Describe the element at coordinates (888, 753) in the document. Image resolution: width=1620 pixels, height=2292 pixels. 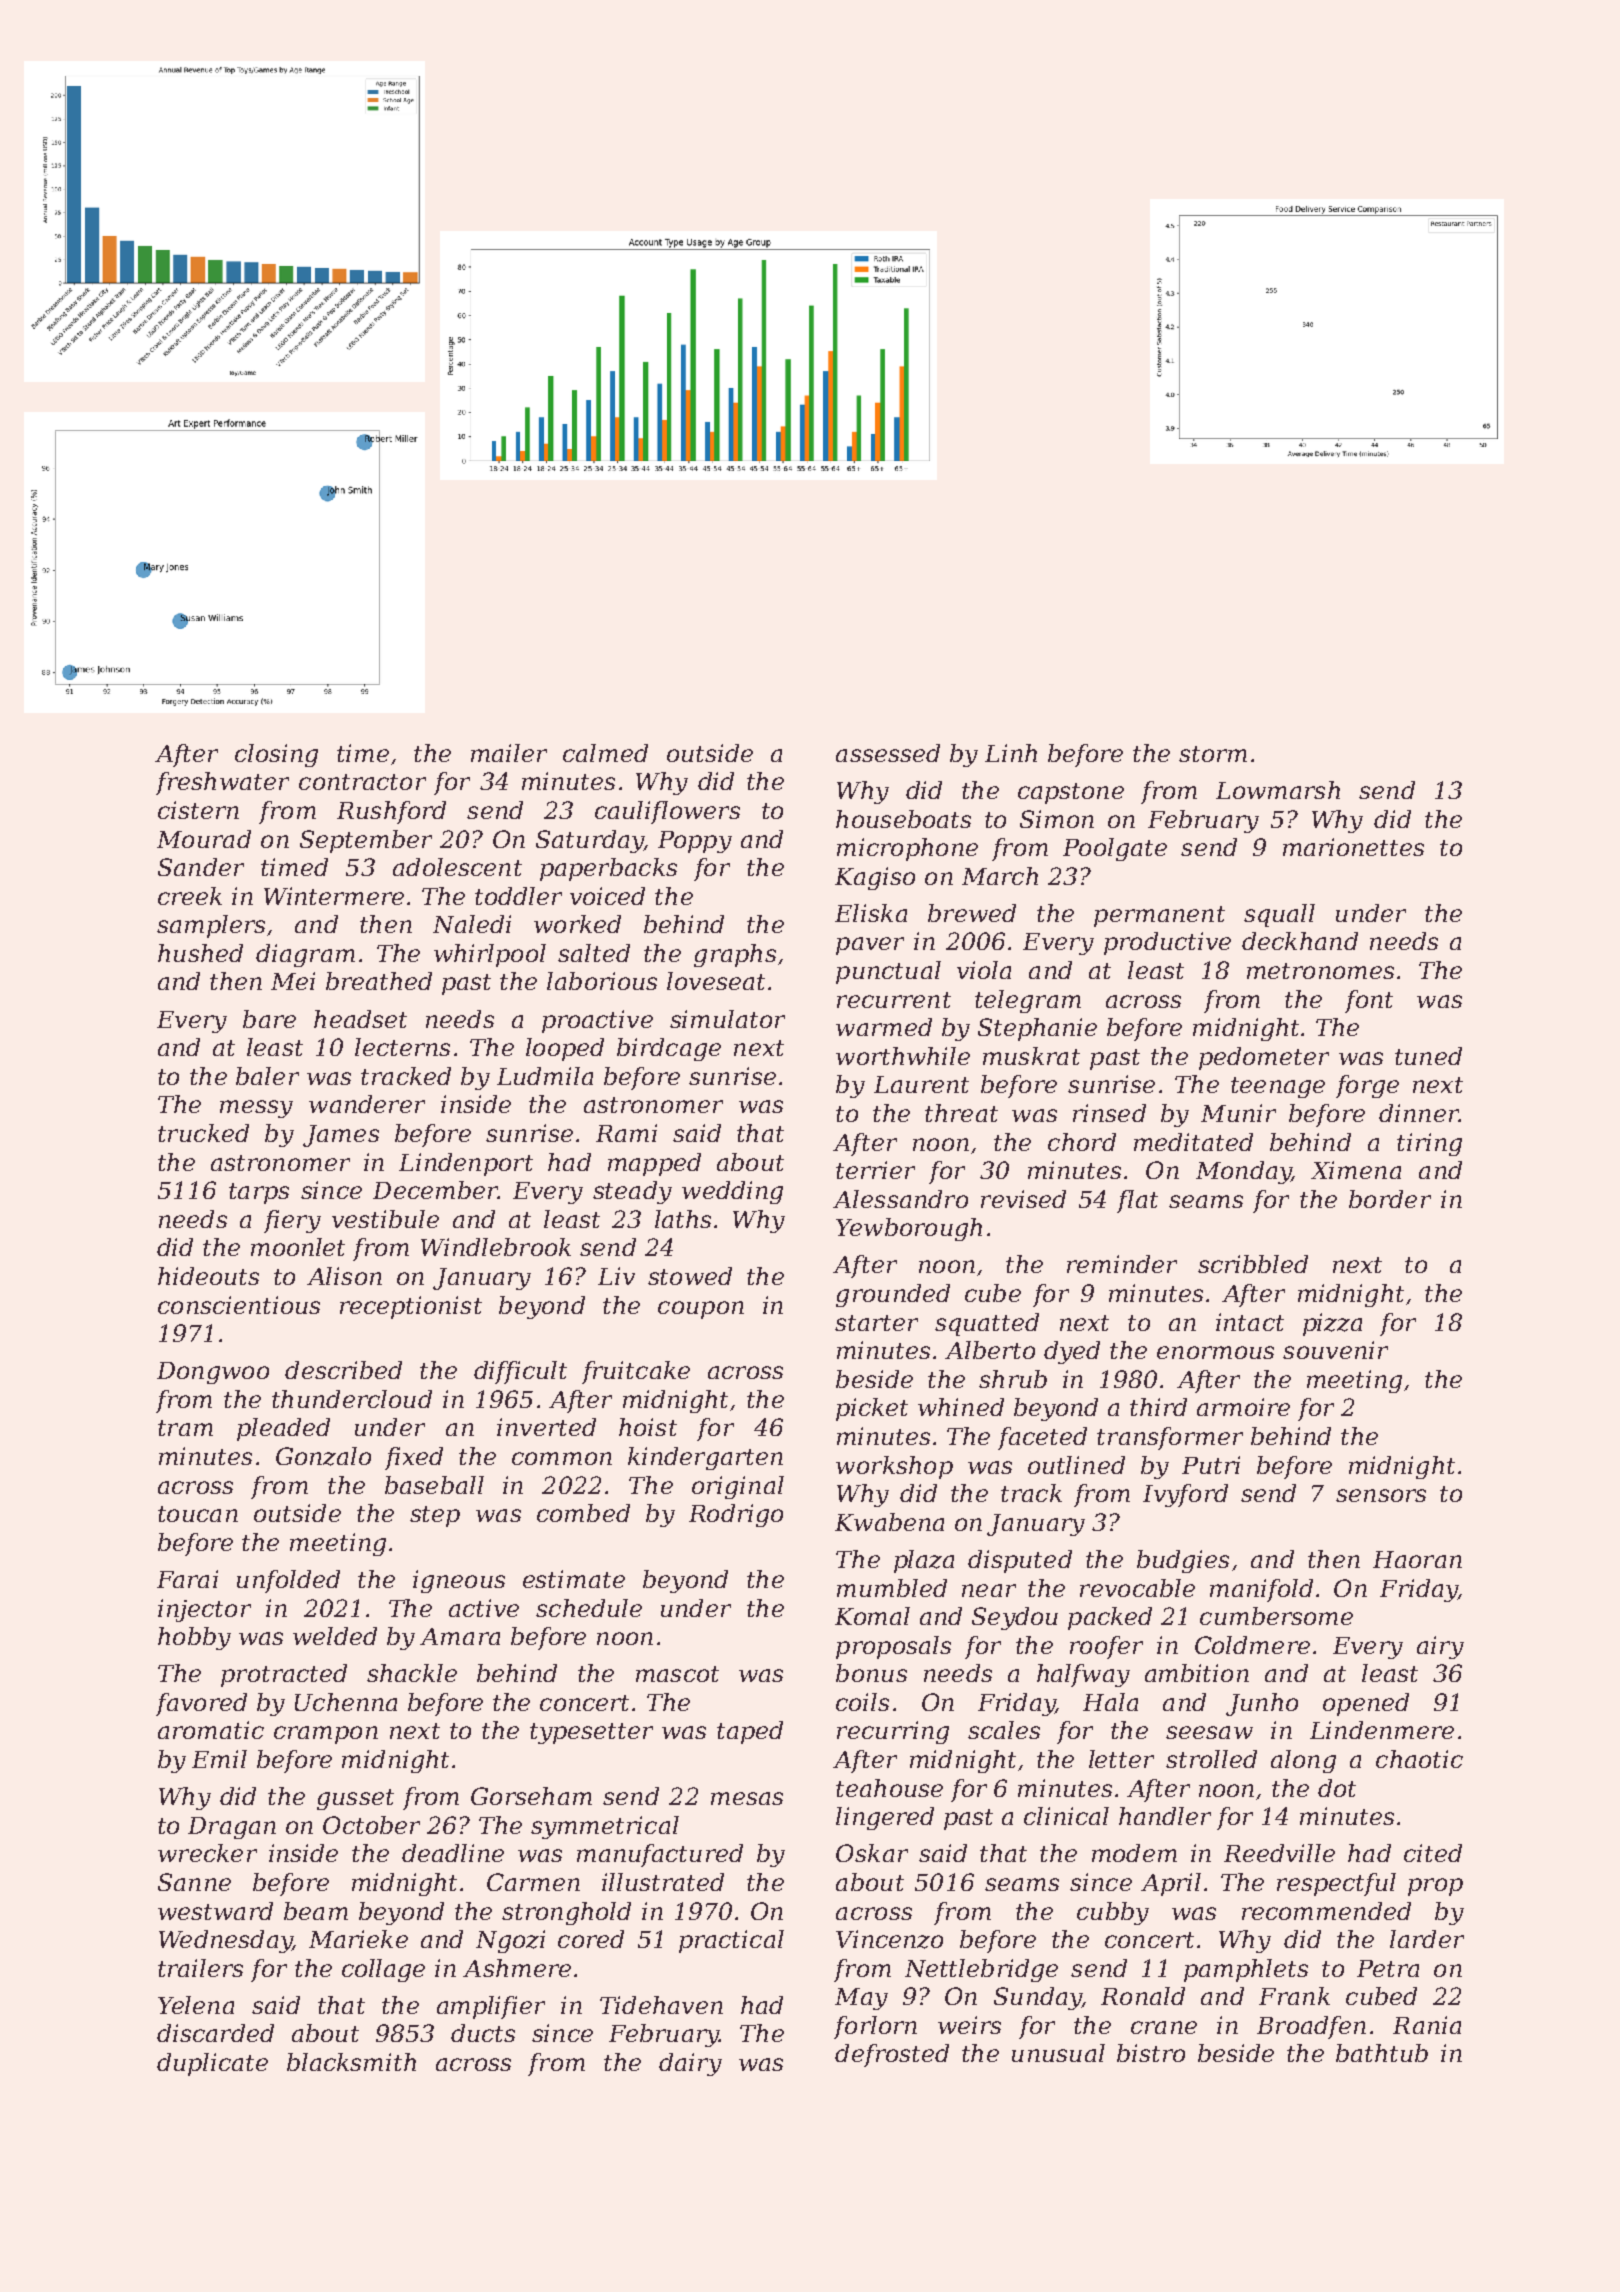
I see `assessed` at that location.
